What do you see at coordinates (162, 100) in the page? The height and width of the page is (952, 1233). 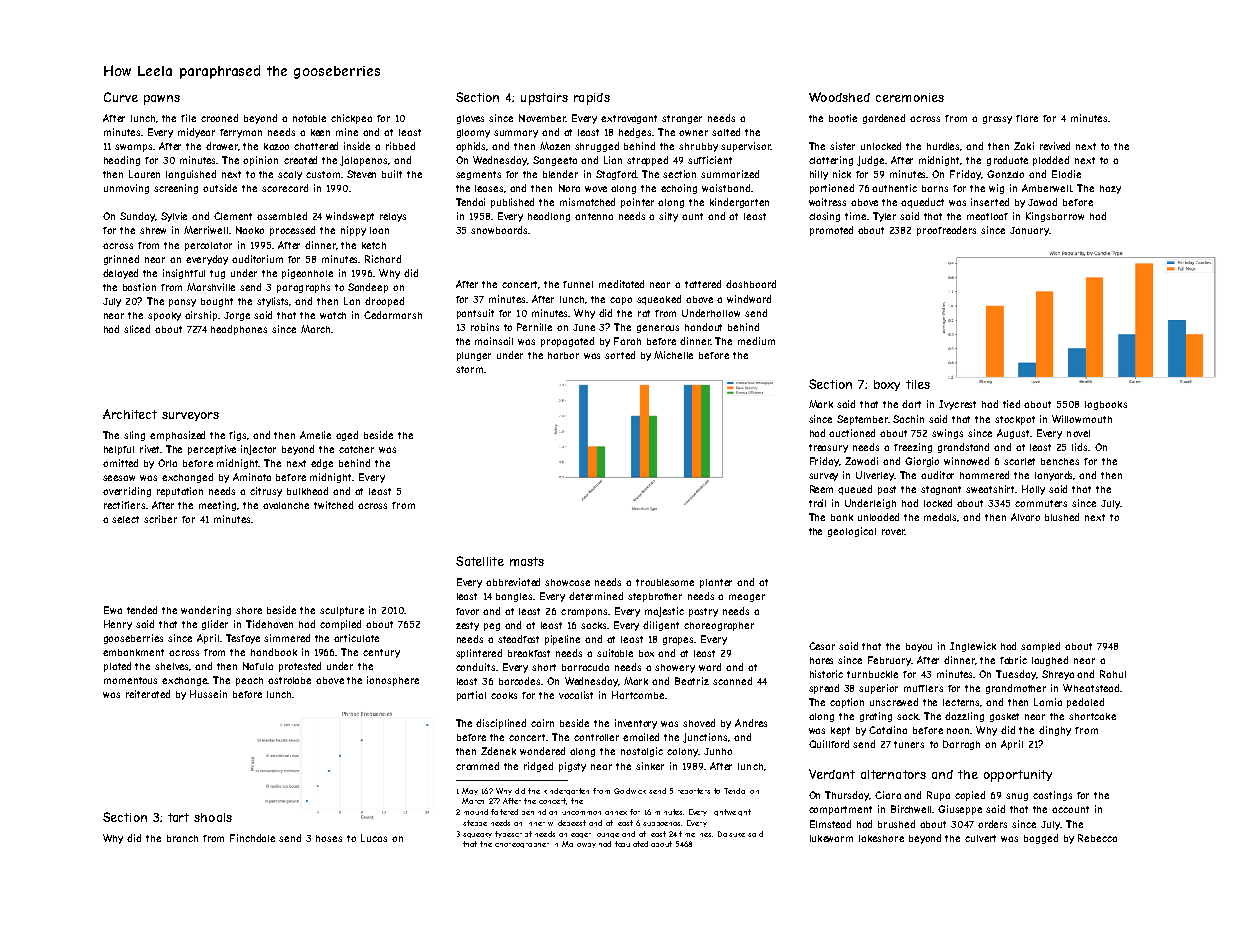 I see `pawns` at bounding box center [162, 100].
